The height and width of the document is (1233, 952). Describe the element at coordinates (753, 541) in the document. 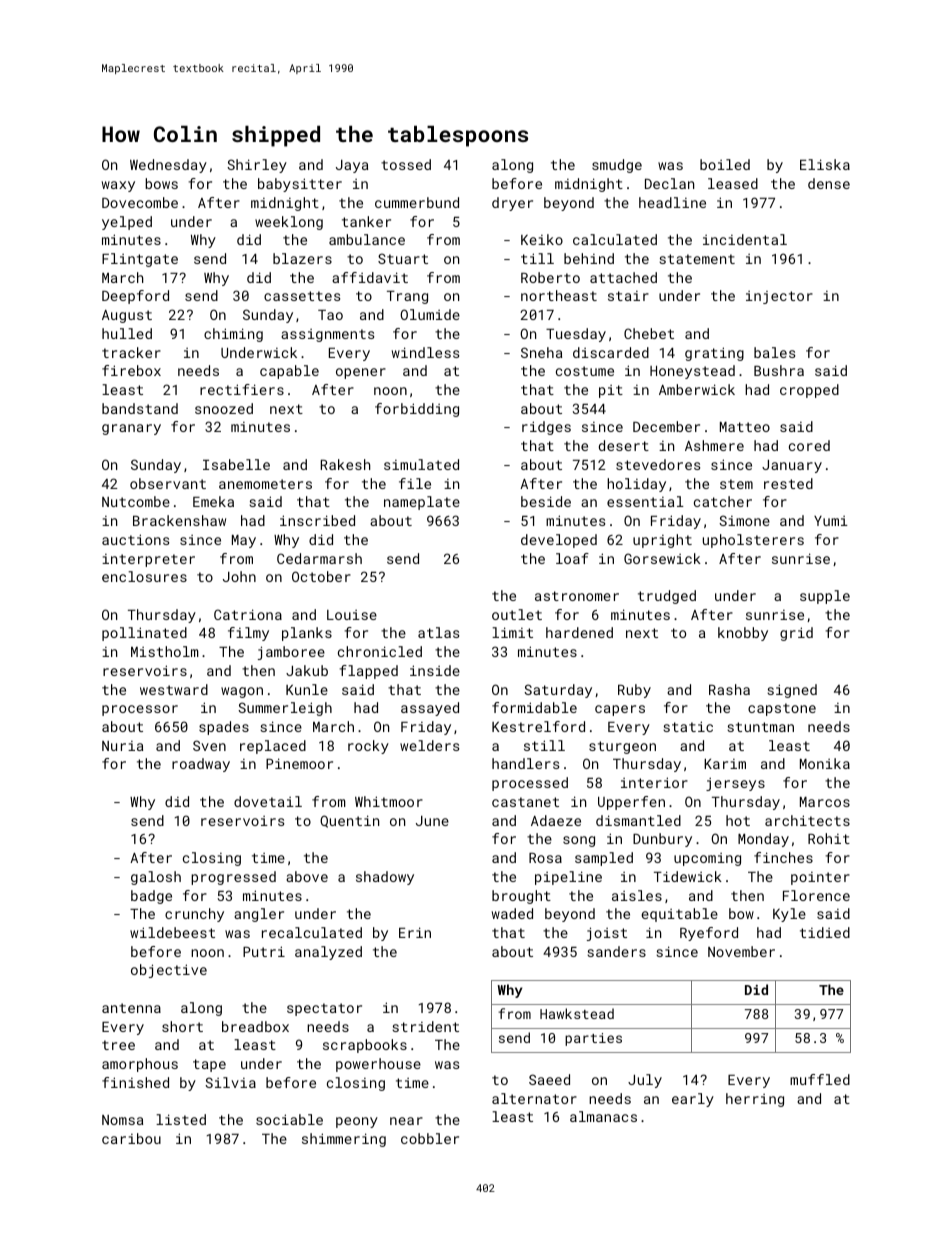

I see `upholsterers` at that location.
